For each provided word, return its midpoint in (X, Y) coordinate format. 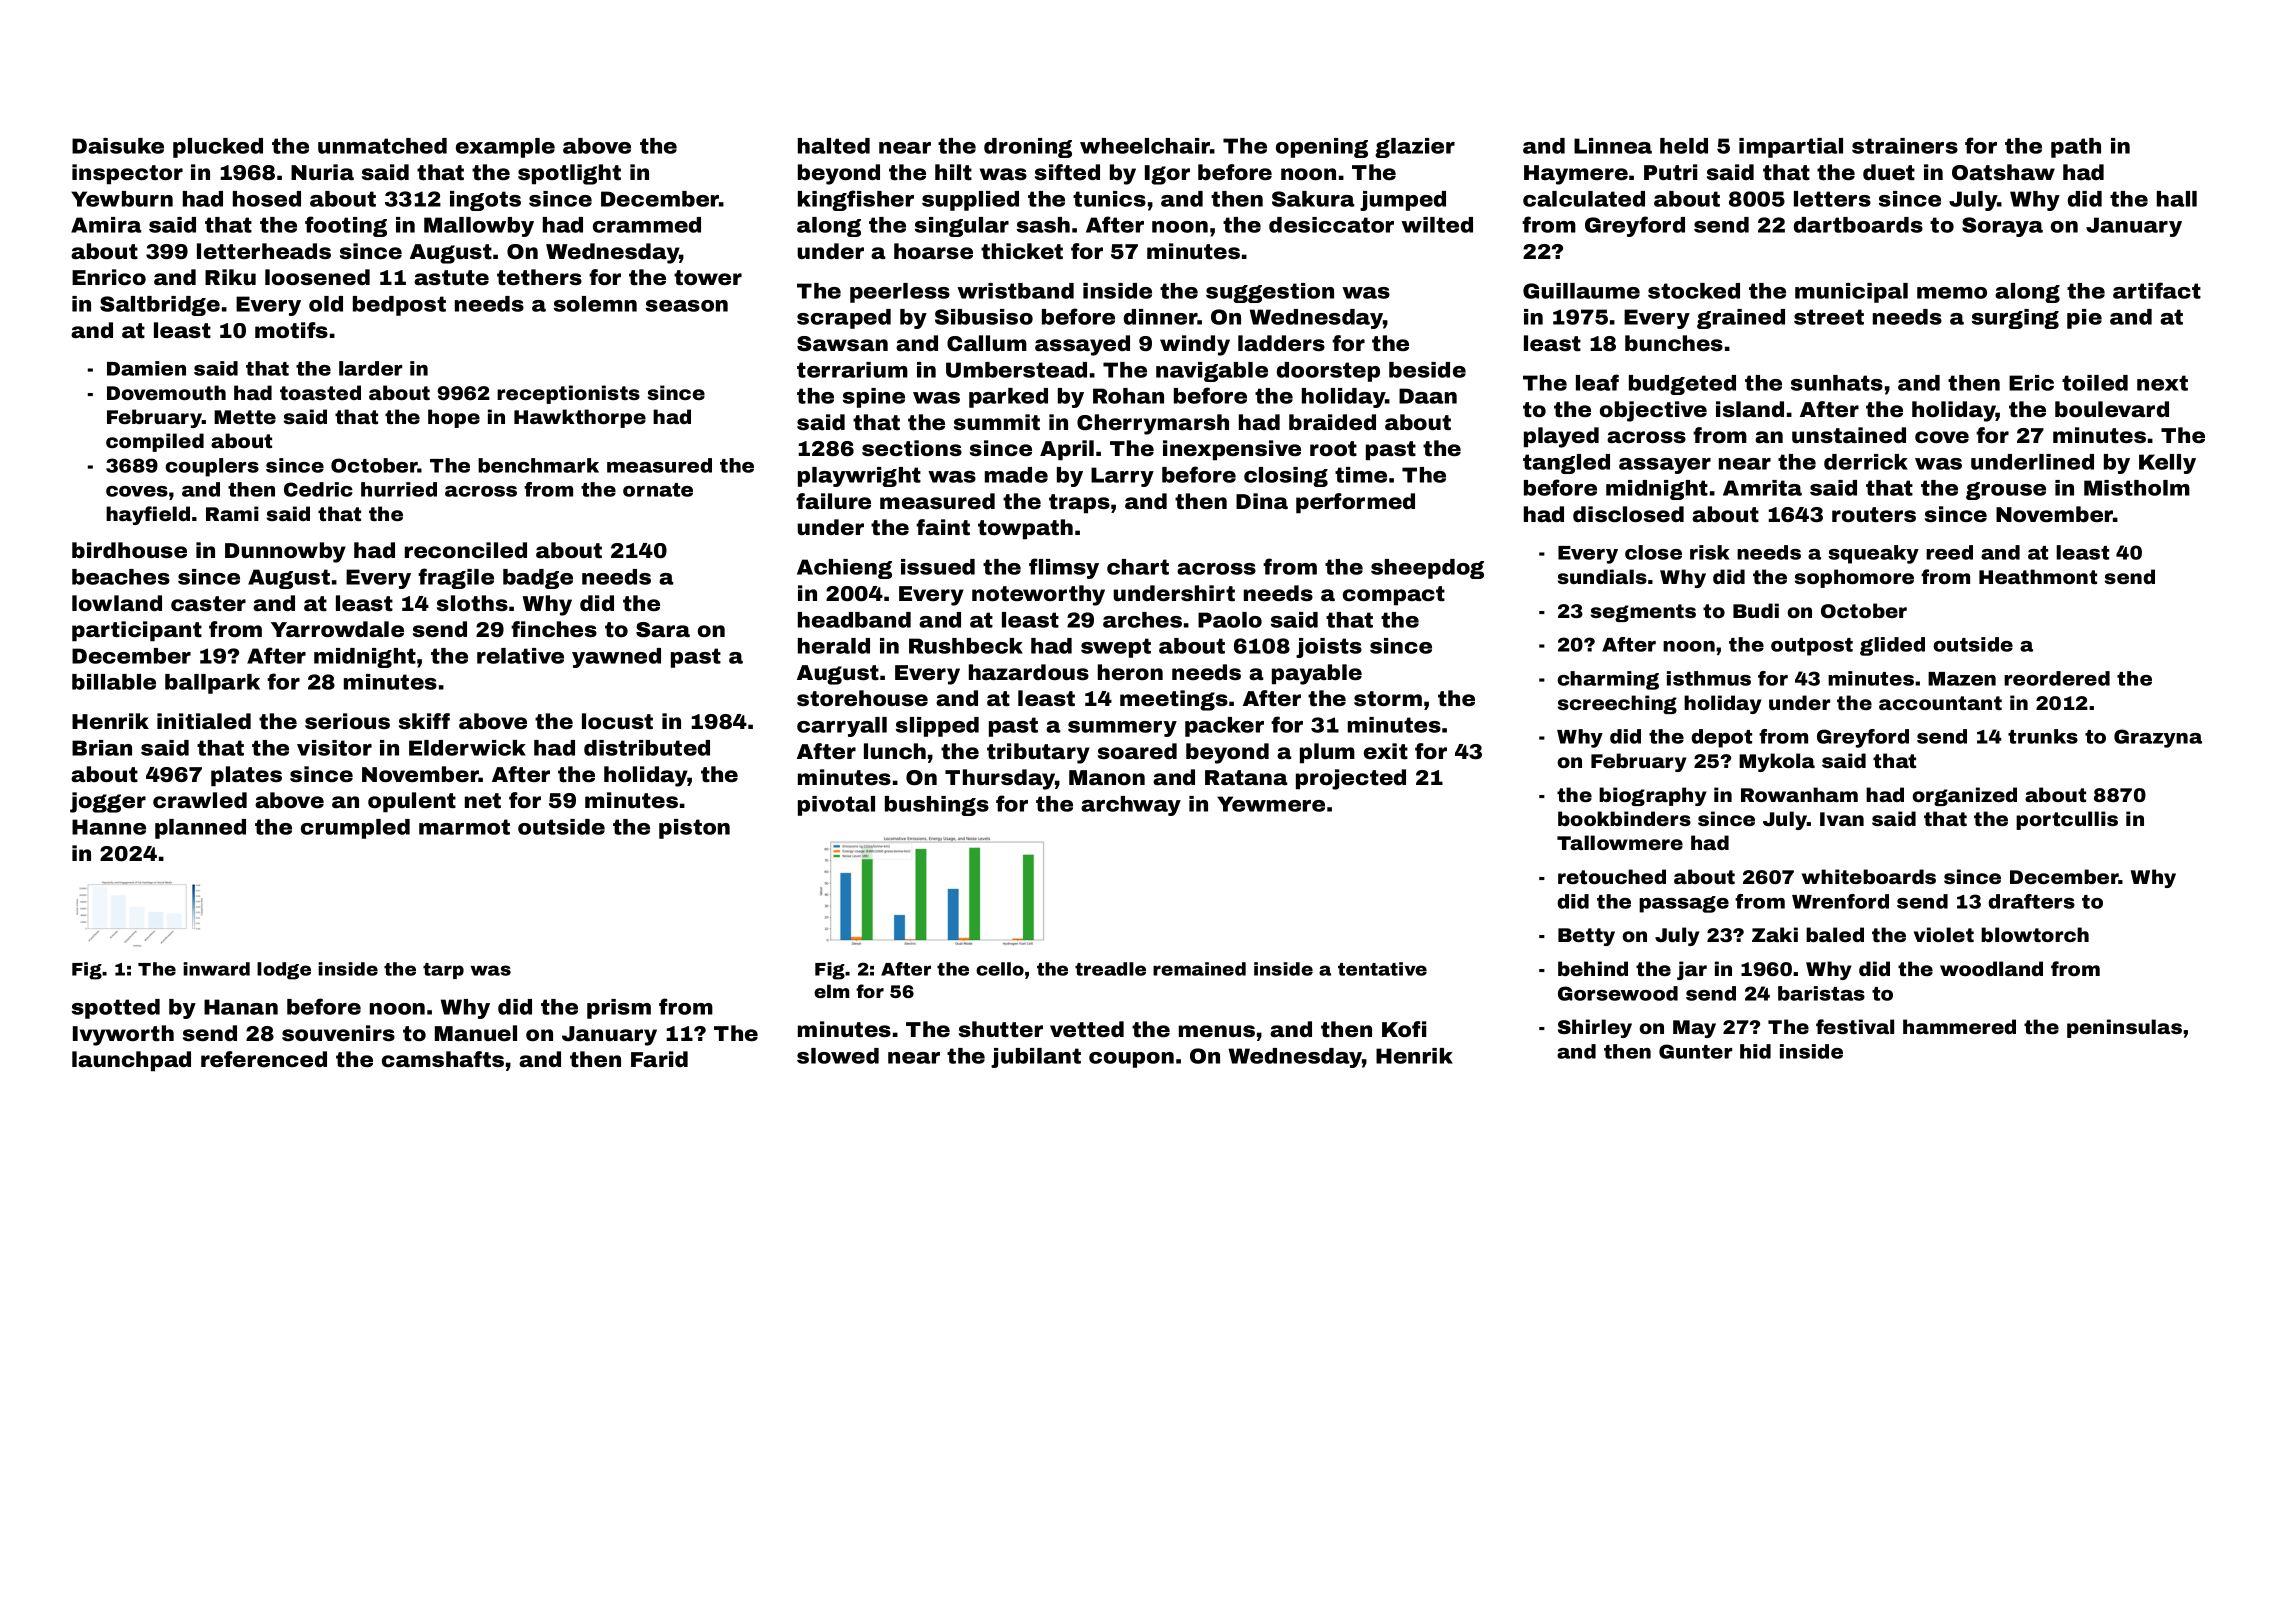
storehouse (862, 698)
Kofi (1404, 1029)
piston (694, 829)
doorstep (1328, 372)
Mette (245, 417)
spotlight (569, 174)
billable (114, 682)
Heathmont (2038, 576)
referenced (264, 1059)
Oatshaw (2003, 172)
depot (1721, 738)
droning (1028, 148)
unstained (1849, 435)
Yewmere (1271, 804)
